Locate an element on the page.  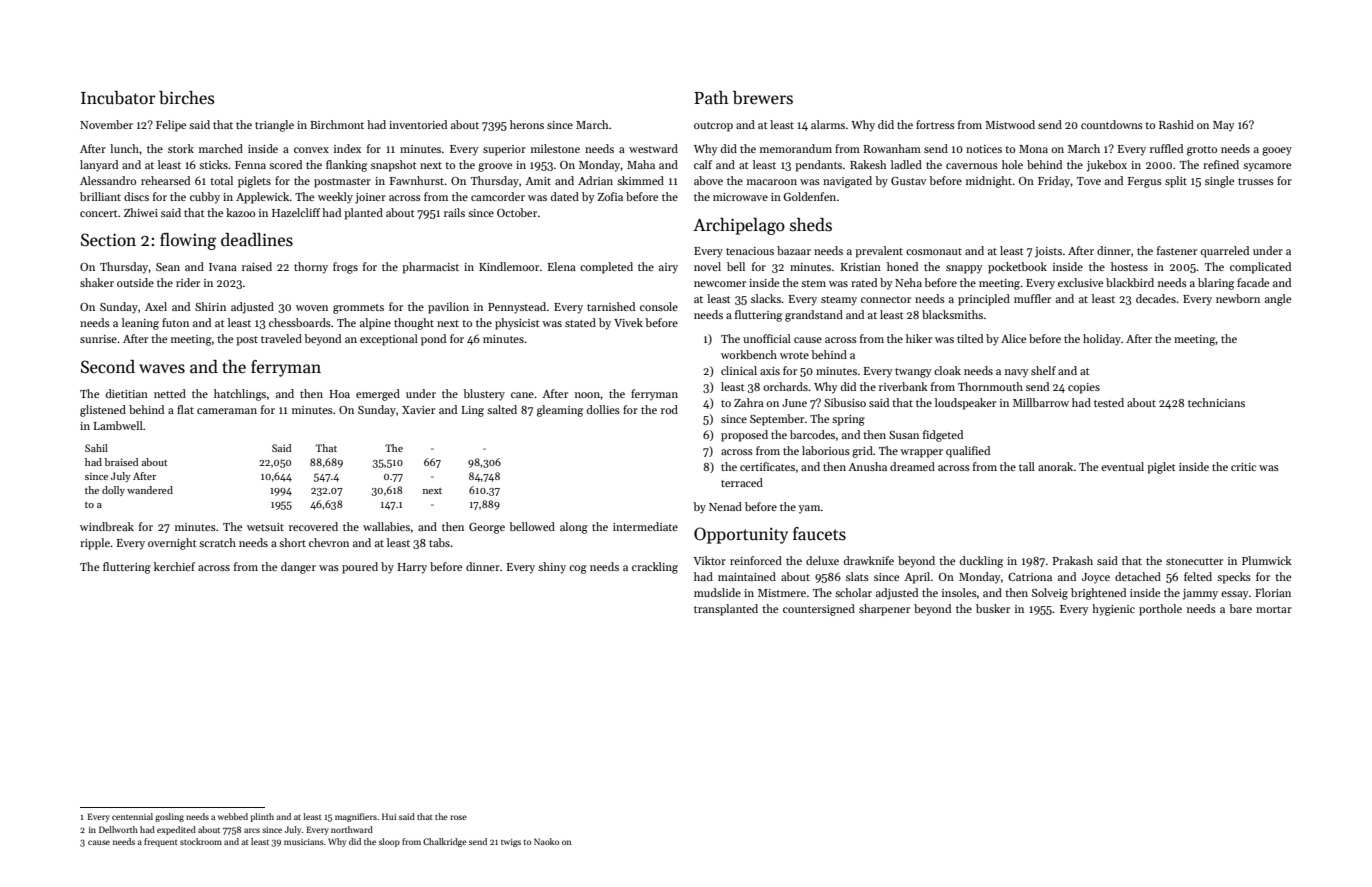
muffler is located at coordinates (1032, 298).
